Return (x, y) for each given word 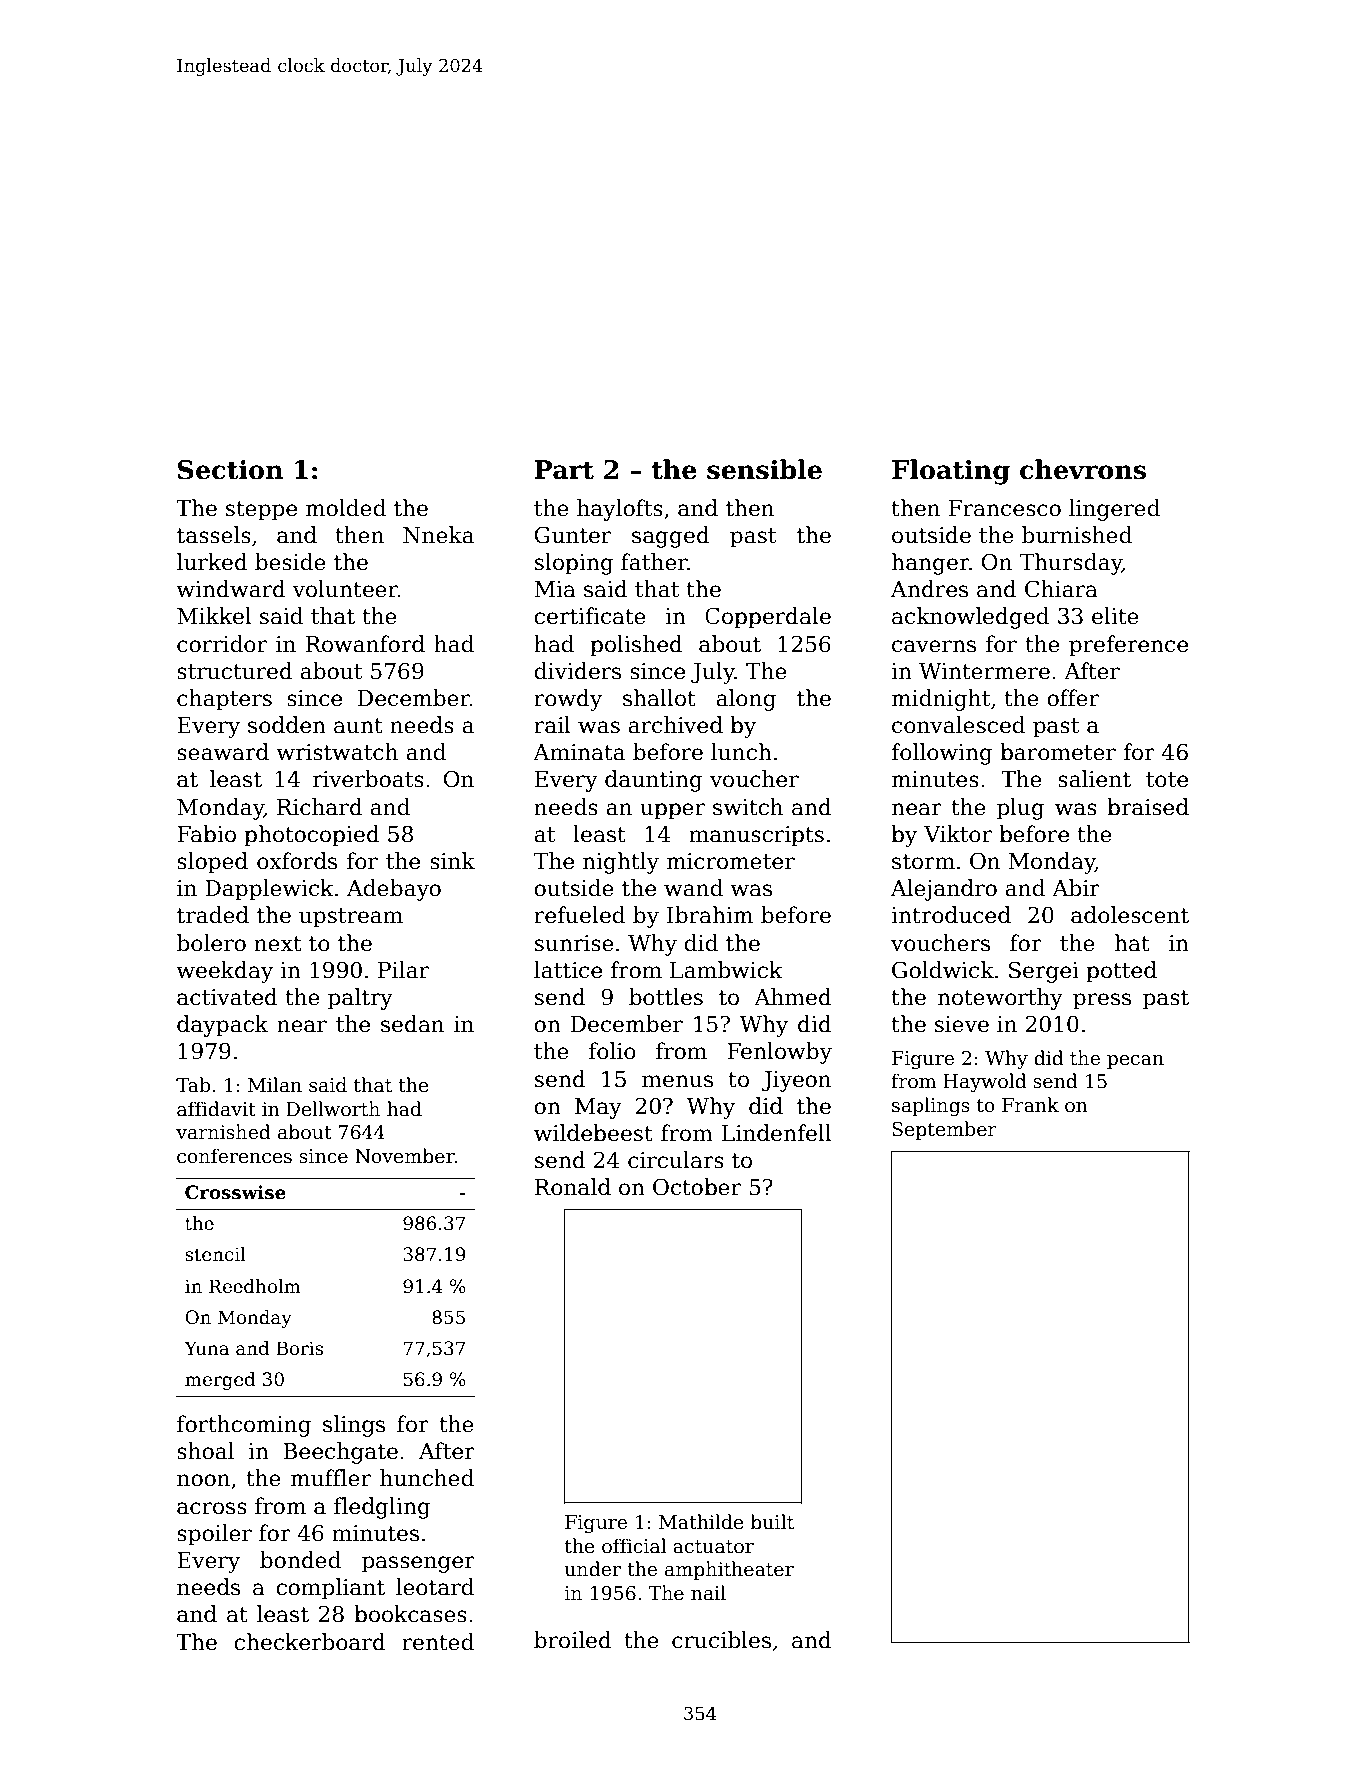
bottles (666, 997)
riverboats (368, 779)
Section (230, 470)
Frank (1030, 1105)
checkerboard (310, 1642)
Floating (951, 472)
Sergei (1044, 972)
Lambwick (726, 970)
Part (564, 470)
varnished (223, 1132)
